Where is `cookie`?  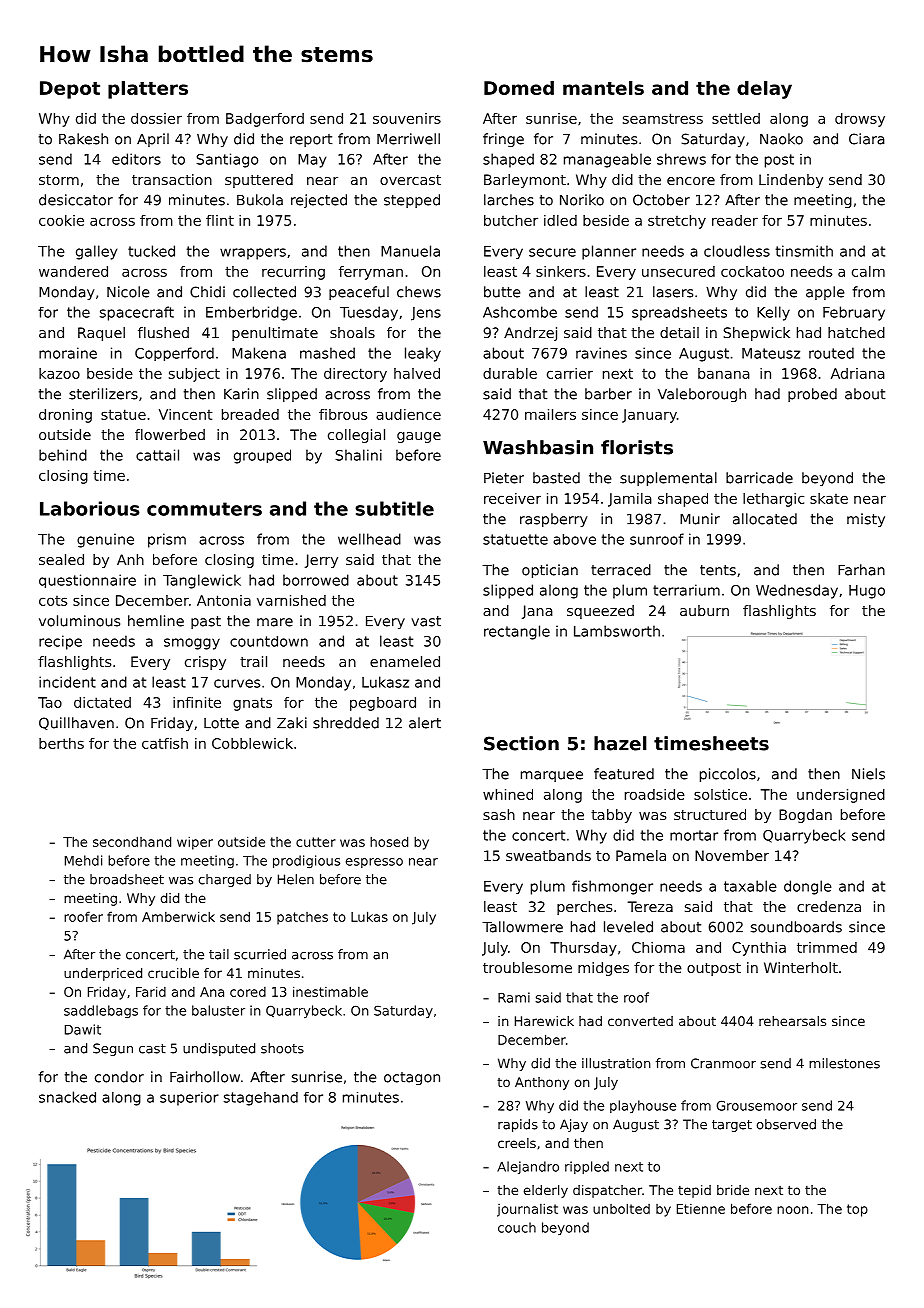 cookie is located at coordinates (61, 220).
